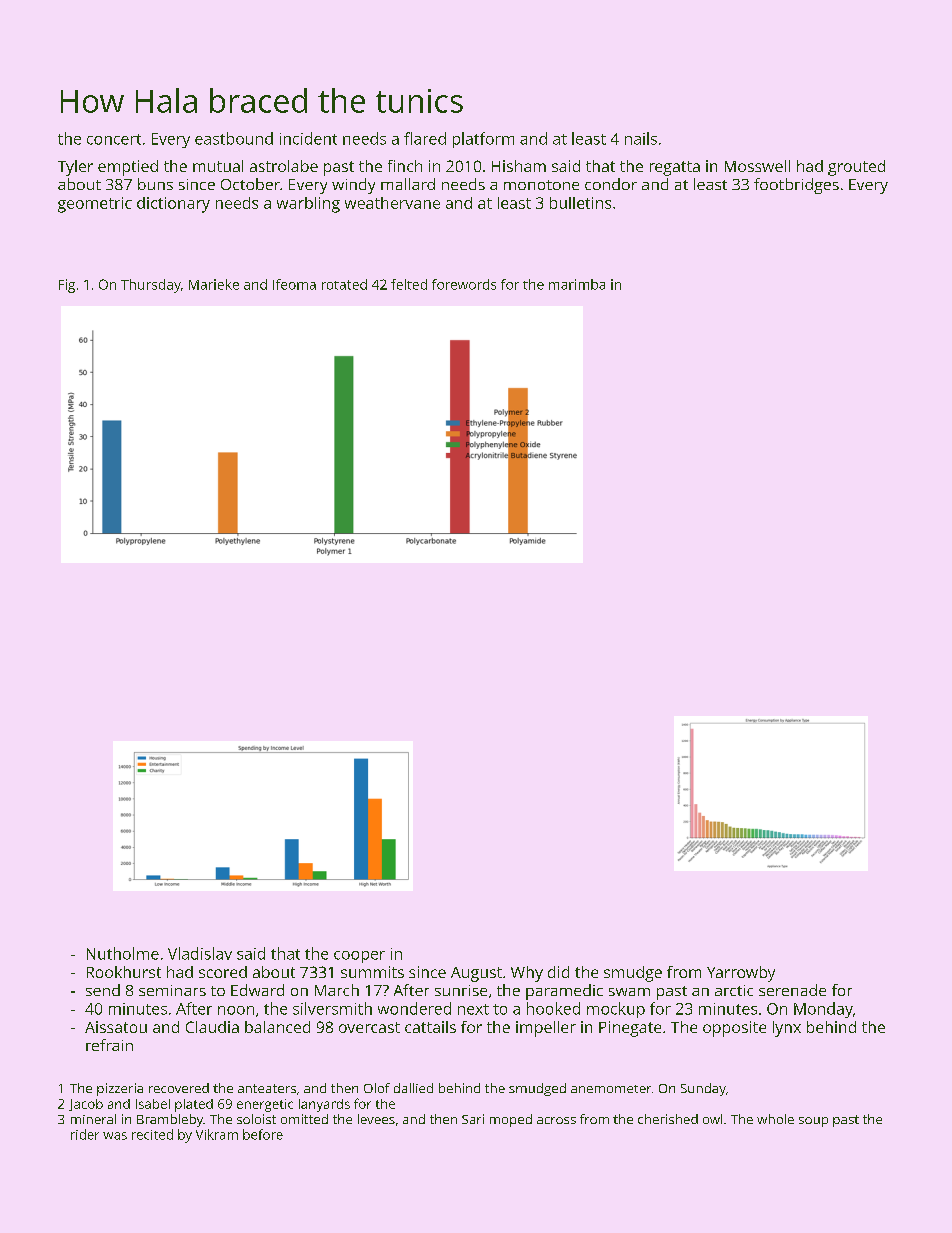 This page has width=952, height=1233. What do you see at coordinates (856, 168) in the page?
I see `grouted` at bounding box center [856, 168].
